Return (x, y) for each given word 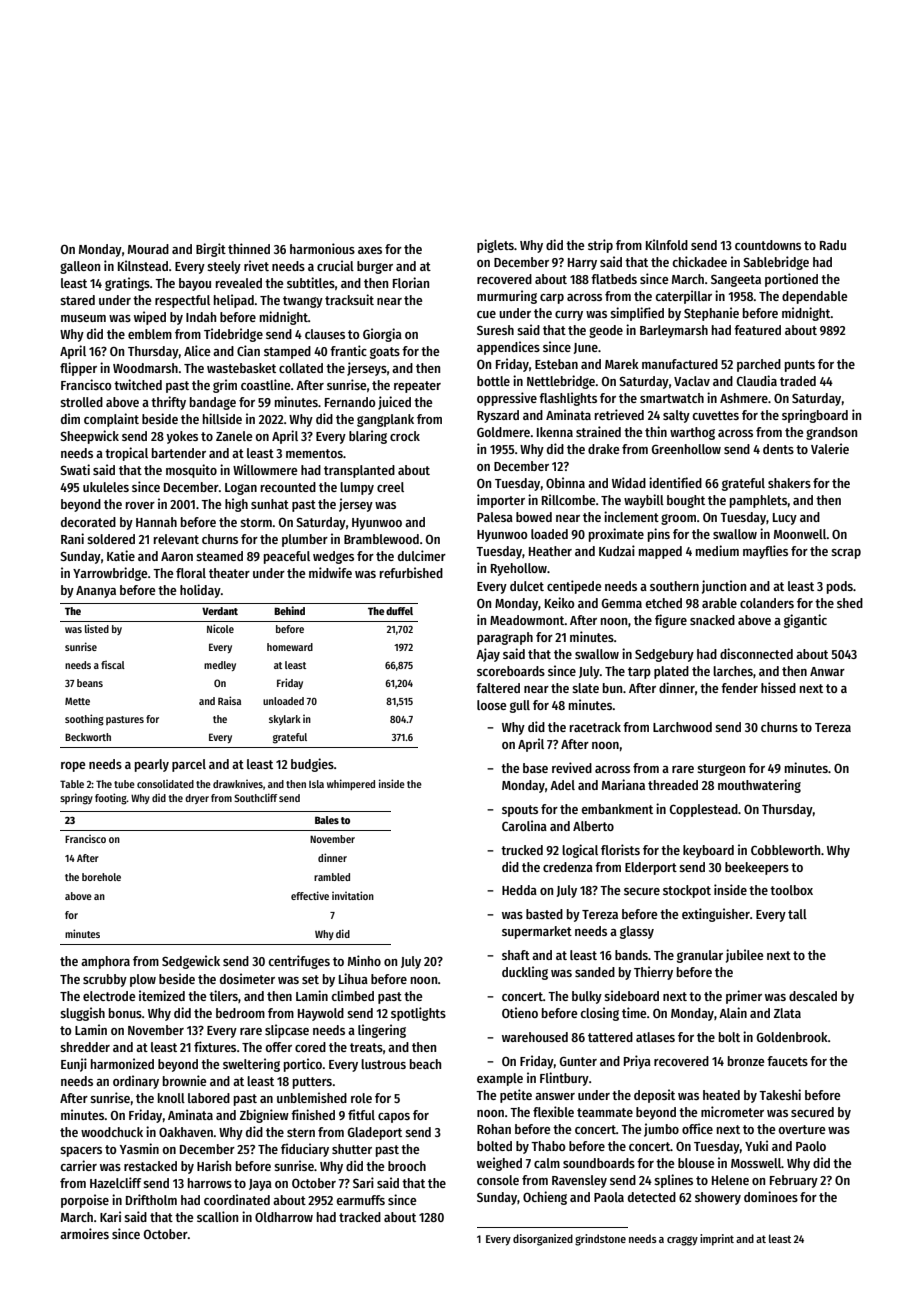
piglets (495, 246)
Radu (833, 245)
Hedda (519, 890)
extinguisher (716, 915)
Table (72, 784)
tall (797, 914)
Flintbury (564, 1079)
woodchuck (112, 1132)
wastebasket (241, 368)
